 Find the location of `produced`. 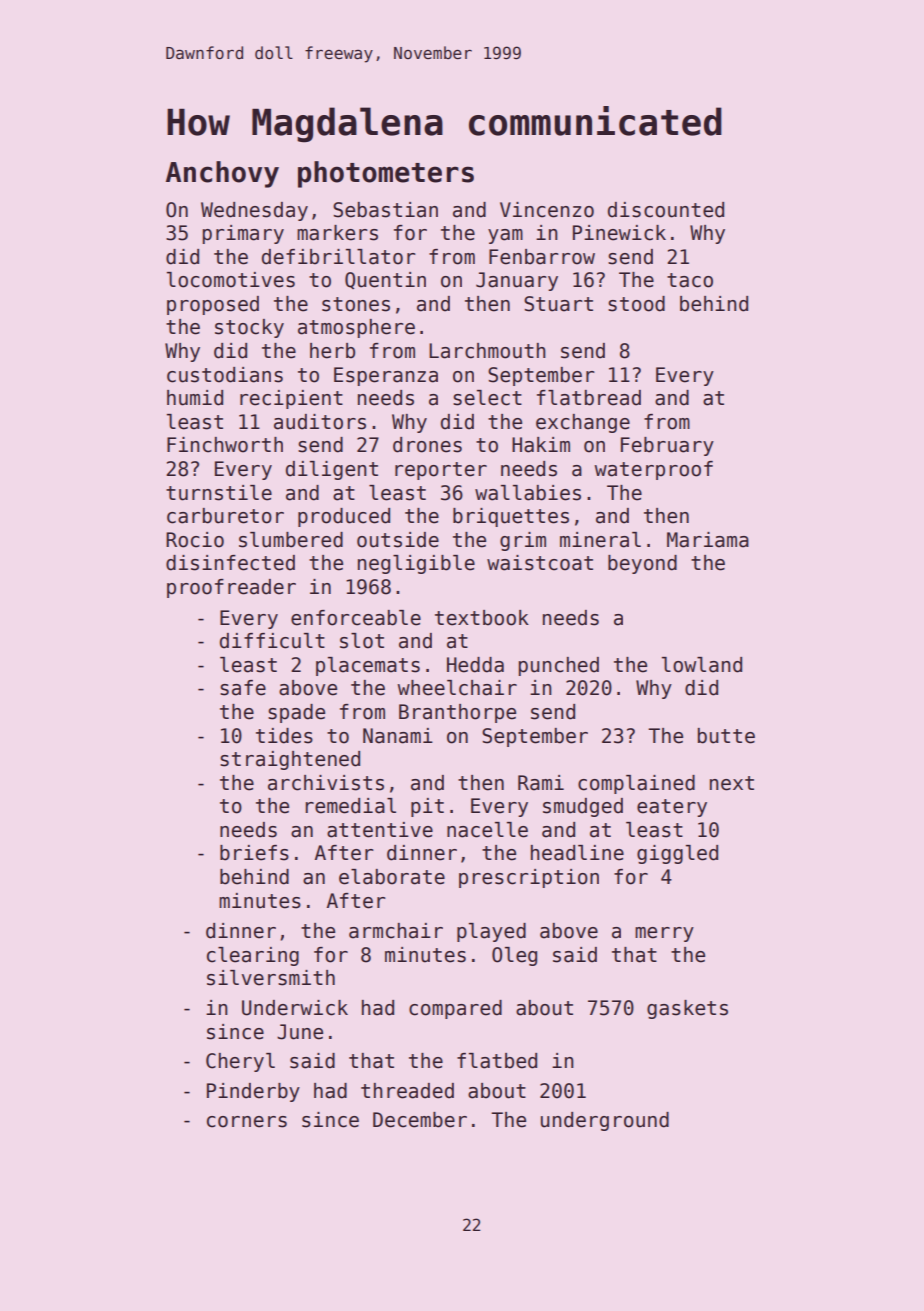

produced is located at coordinates (344, 517).
